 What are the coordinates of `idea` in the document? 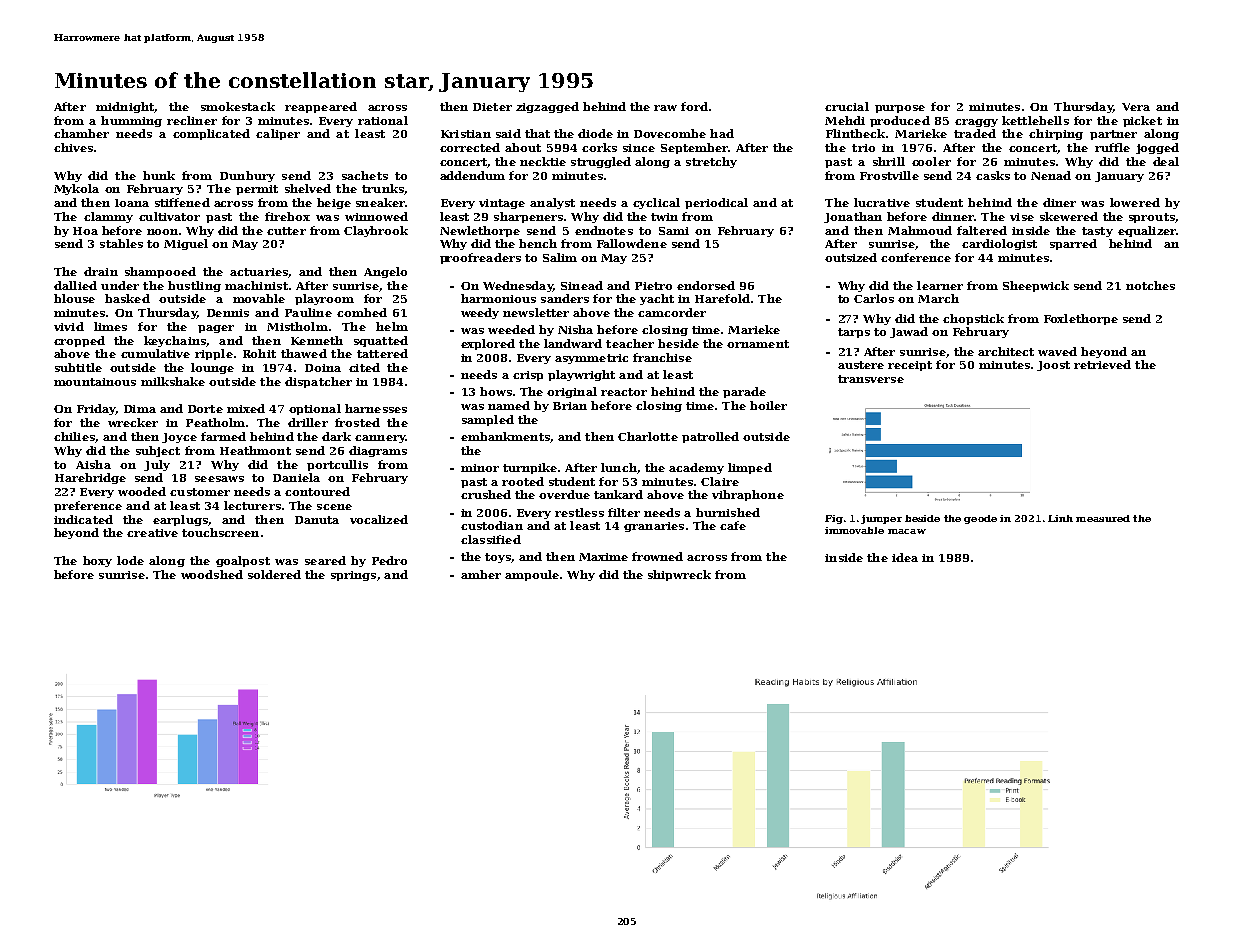 It's located at (905, 557).
